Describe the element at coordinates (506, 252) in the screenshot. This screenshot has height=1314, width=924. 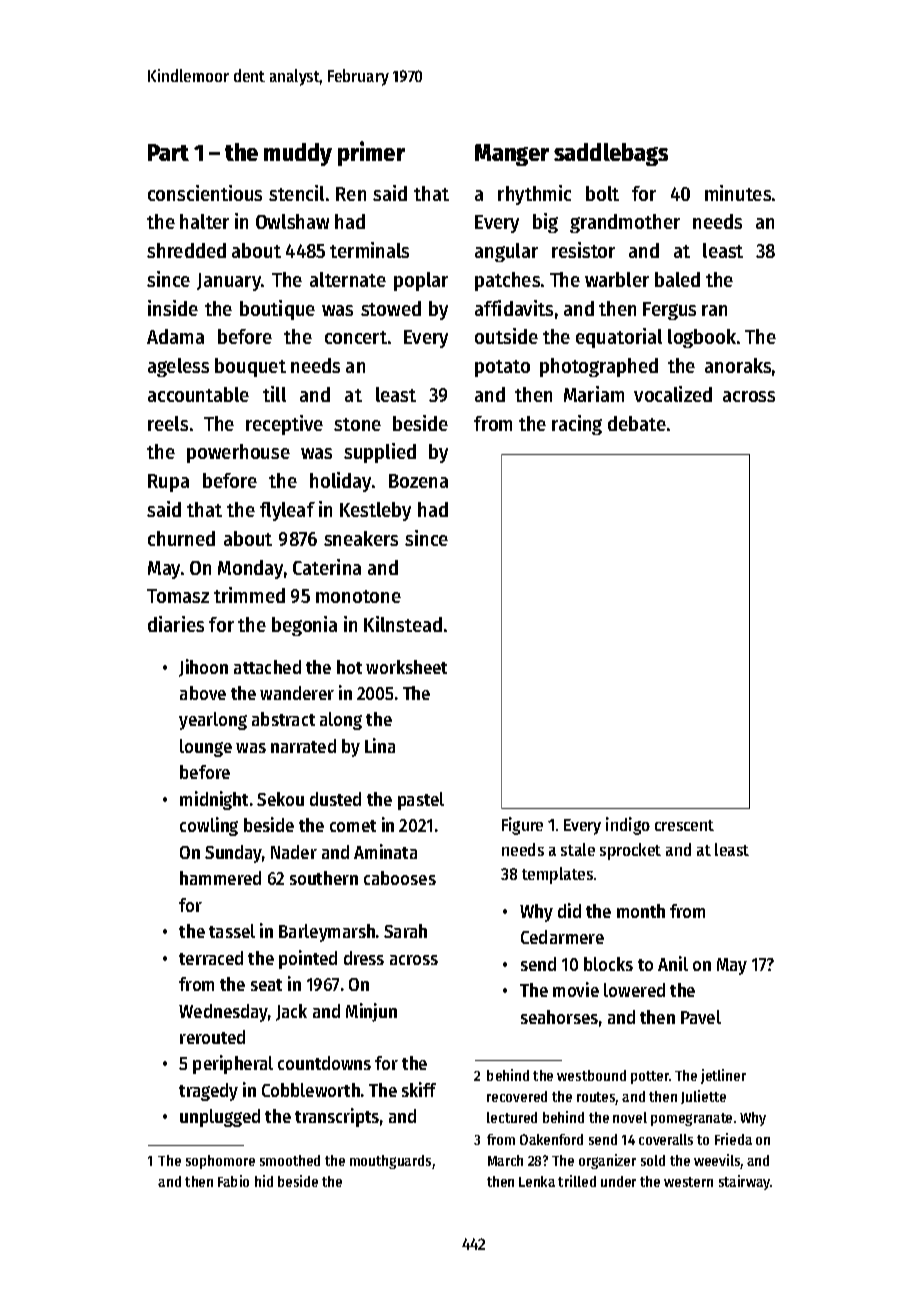
I see `angular` at that location.
